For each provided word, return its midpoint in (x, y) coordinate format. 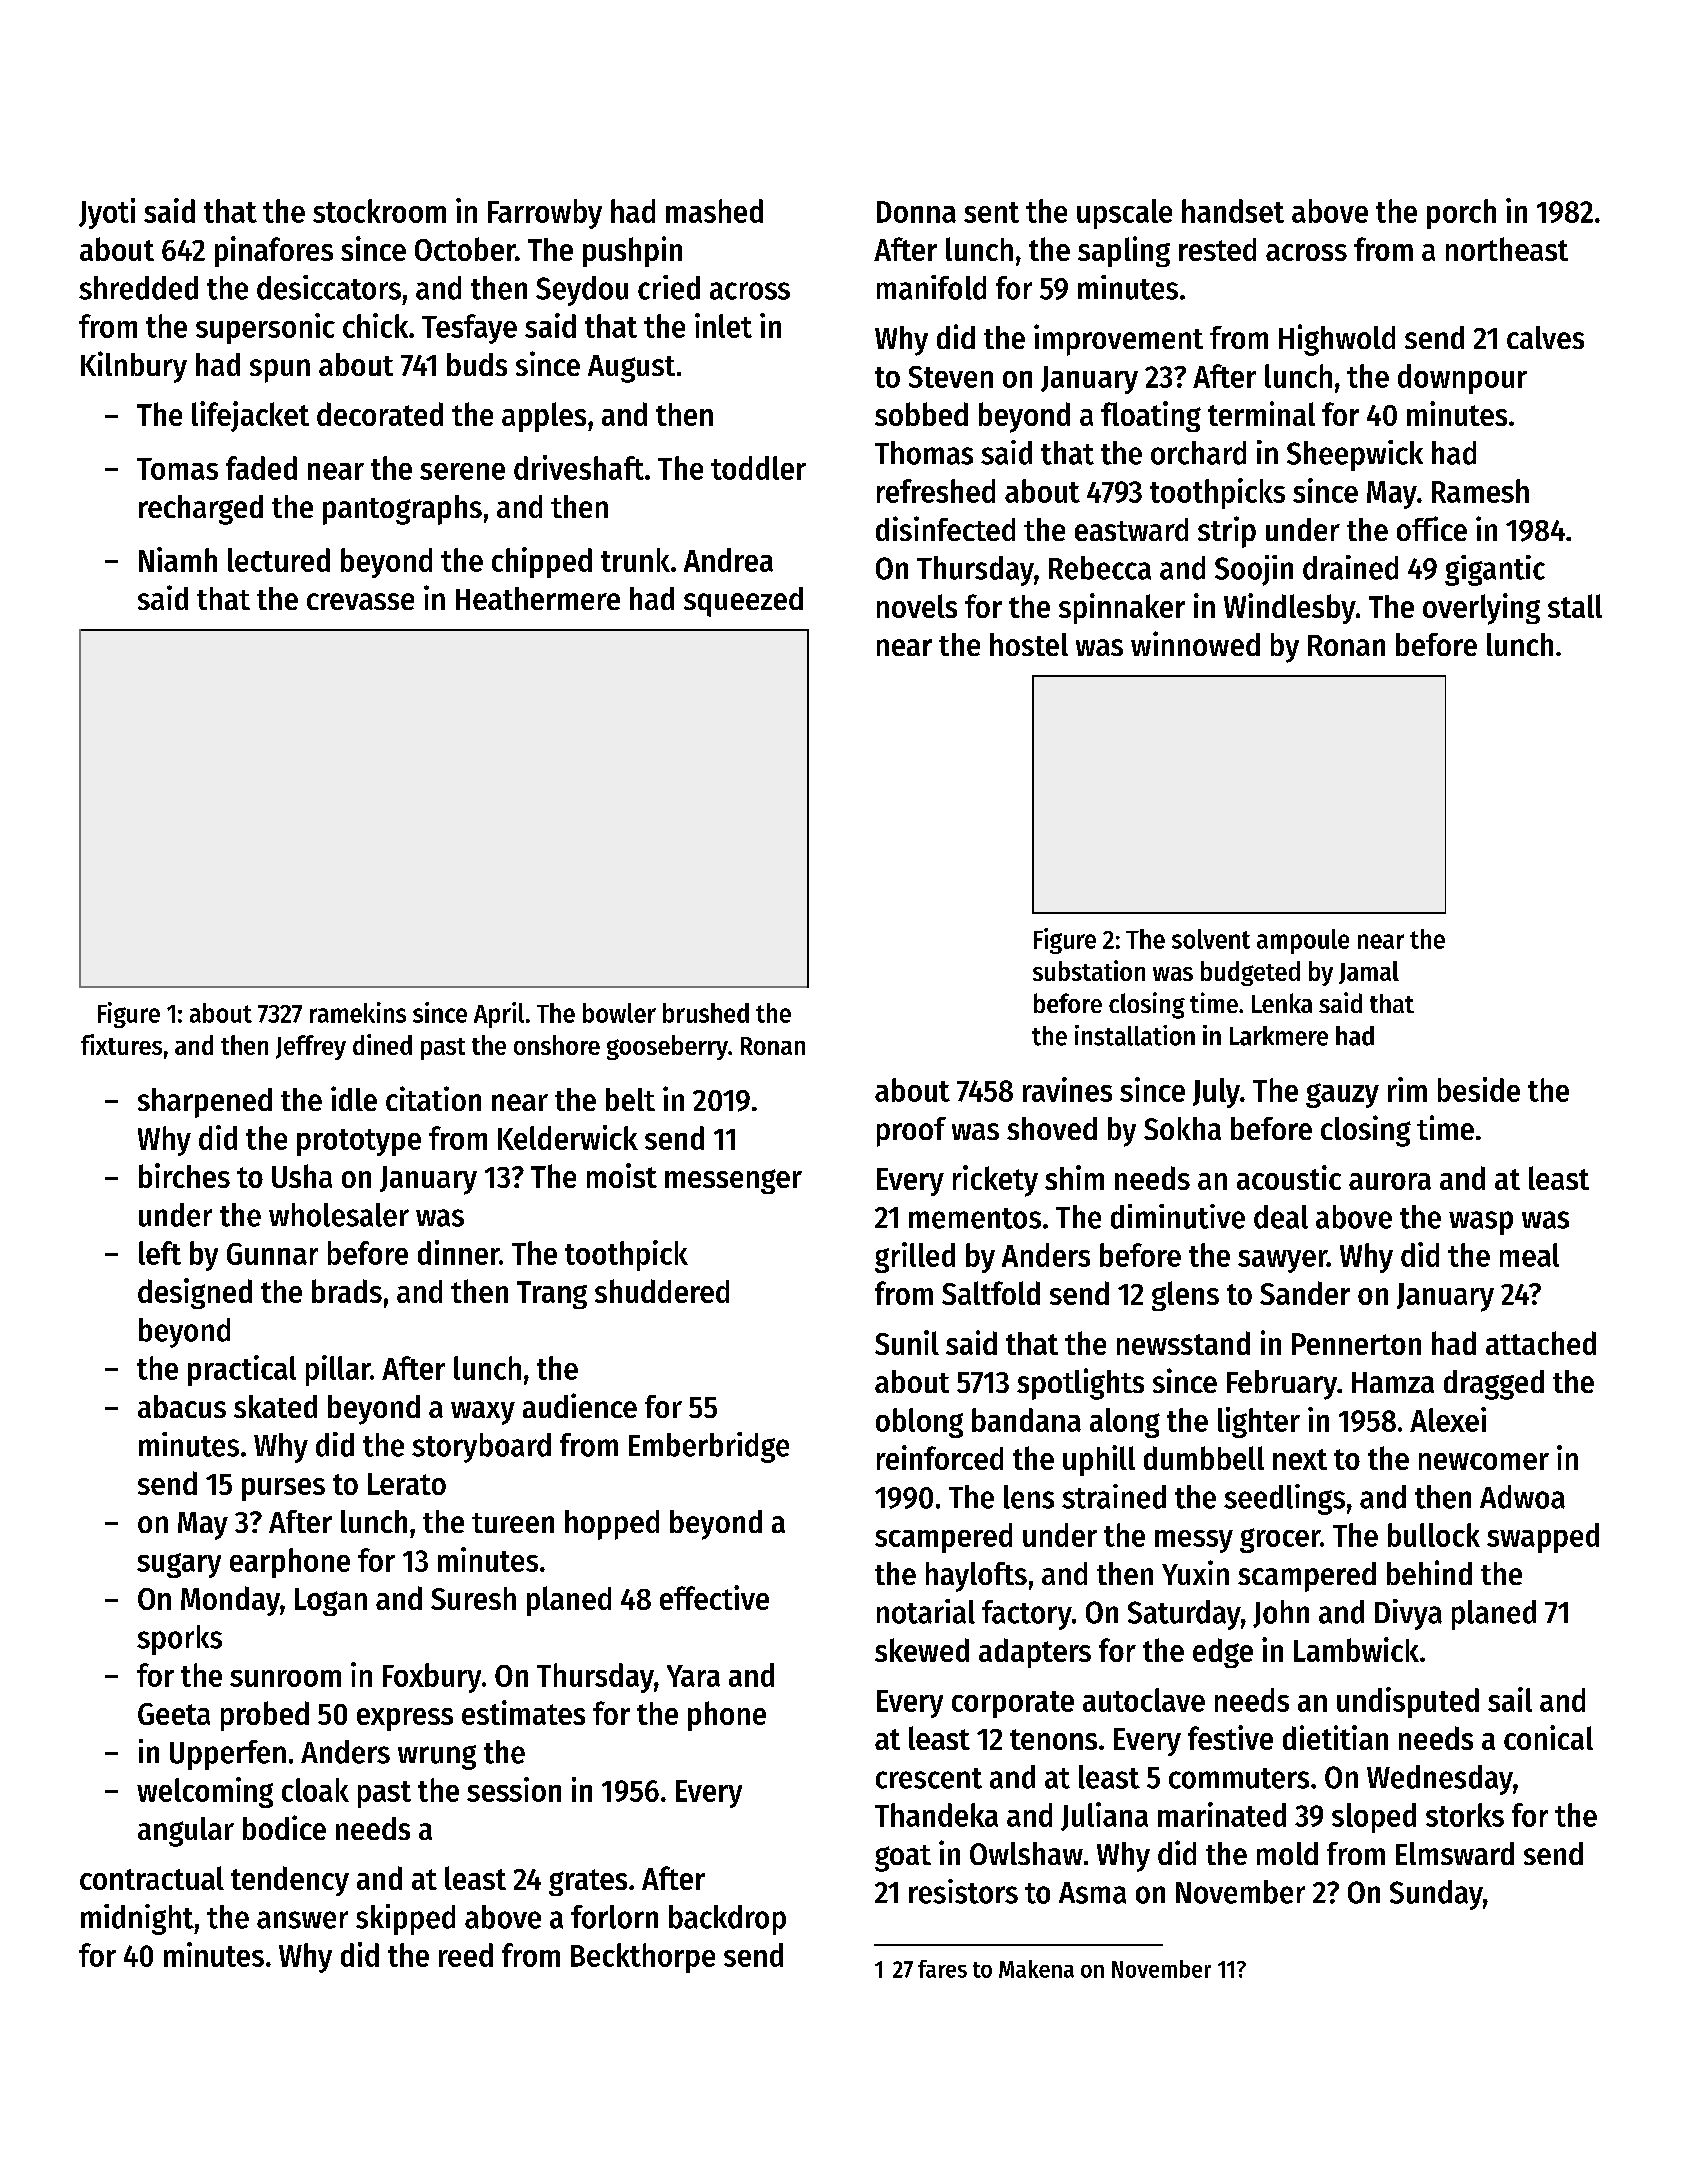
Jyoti (107, 213)
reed (466, 1955)
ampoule (1303, 941)
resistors (963, 1891)
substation (1089, 970)
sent (991, 212)
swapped (1543, 1538)
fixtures (121, 1044)
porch (1461, 214)
